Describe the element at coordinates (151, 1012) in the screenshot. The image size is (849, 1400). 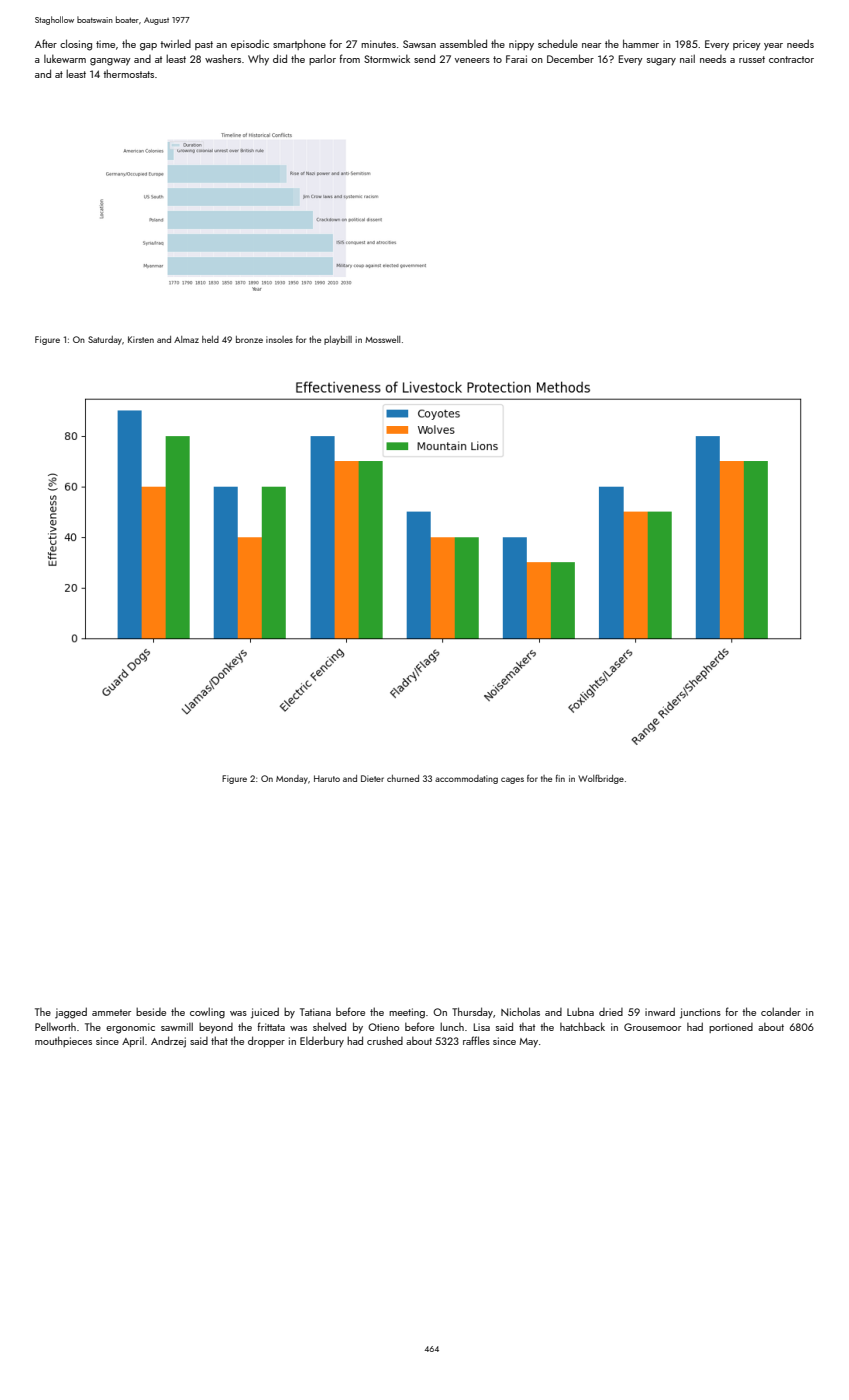
I see `beside` at that location.
